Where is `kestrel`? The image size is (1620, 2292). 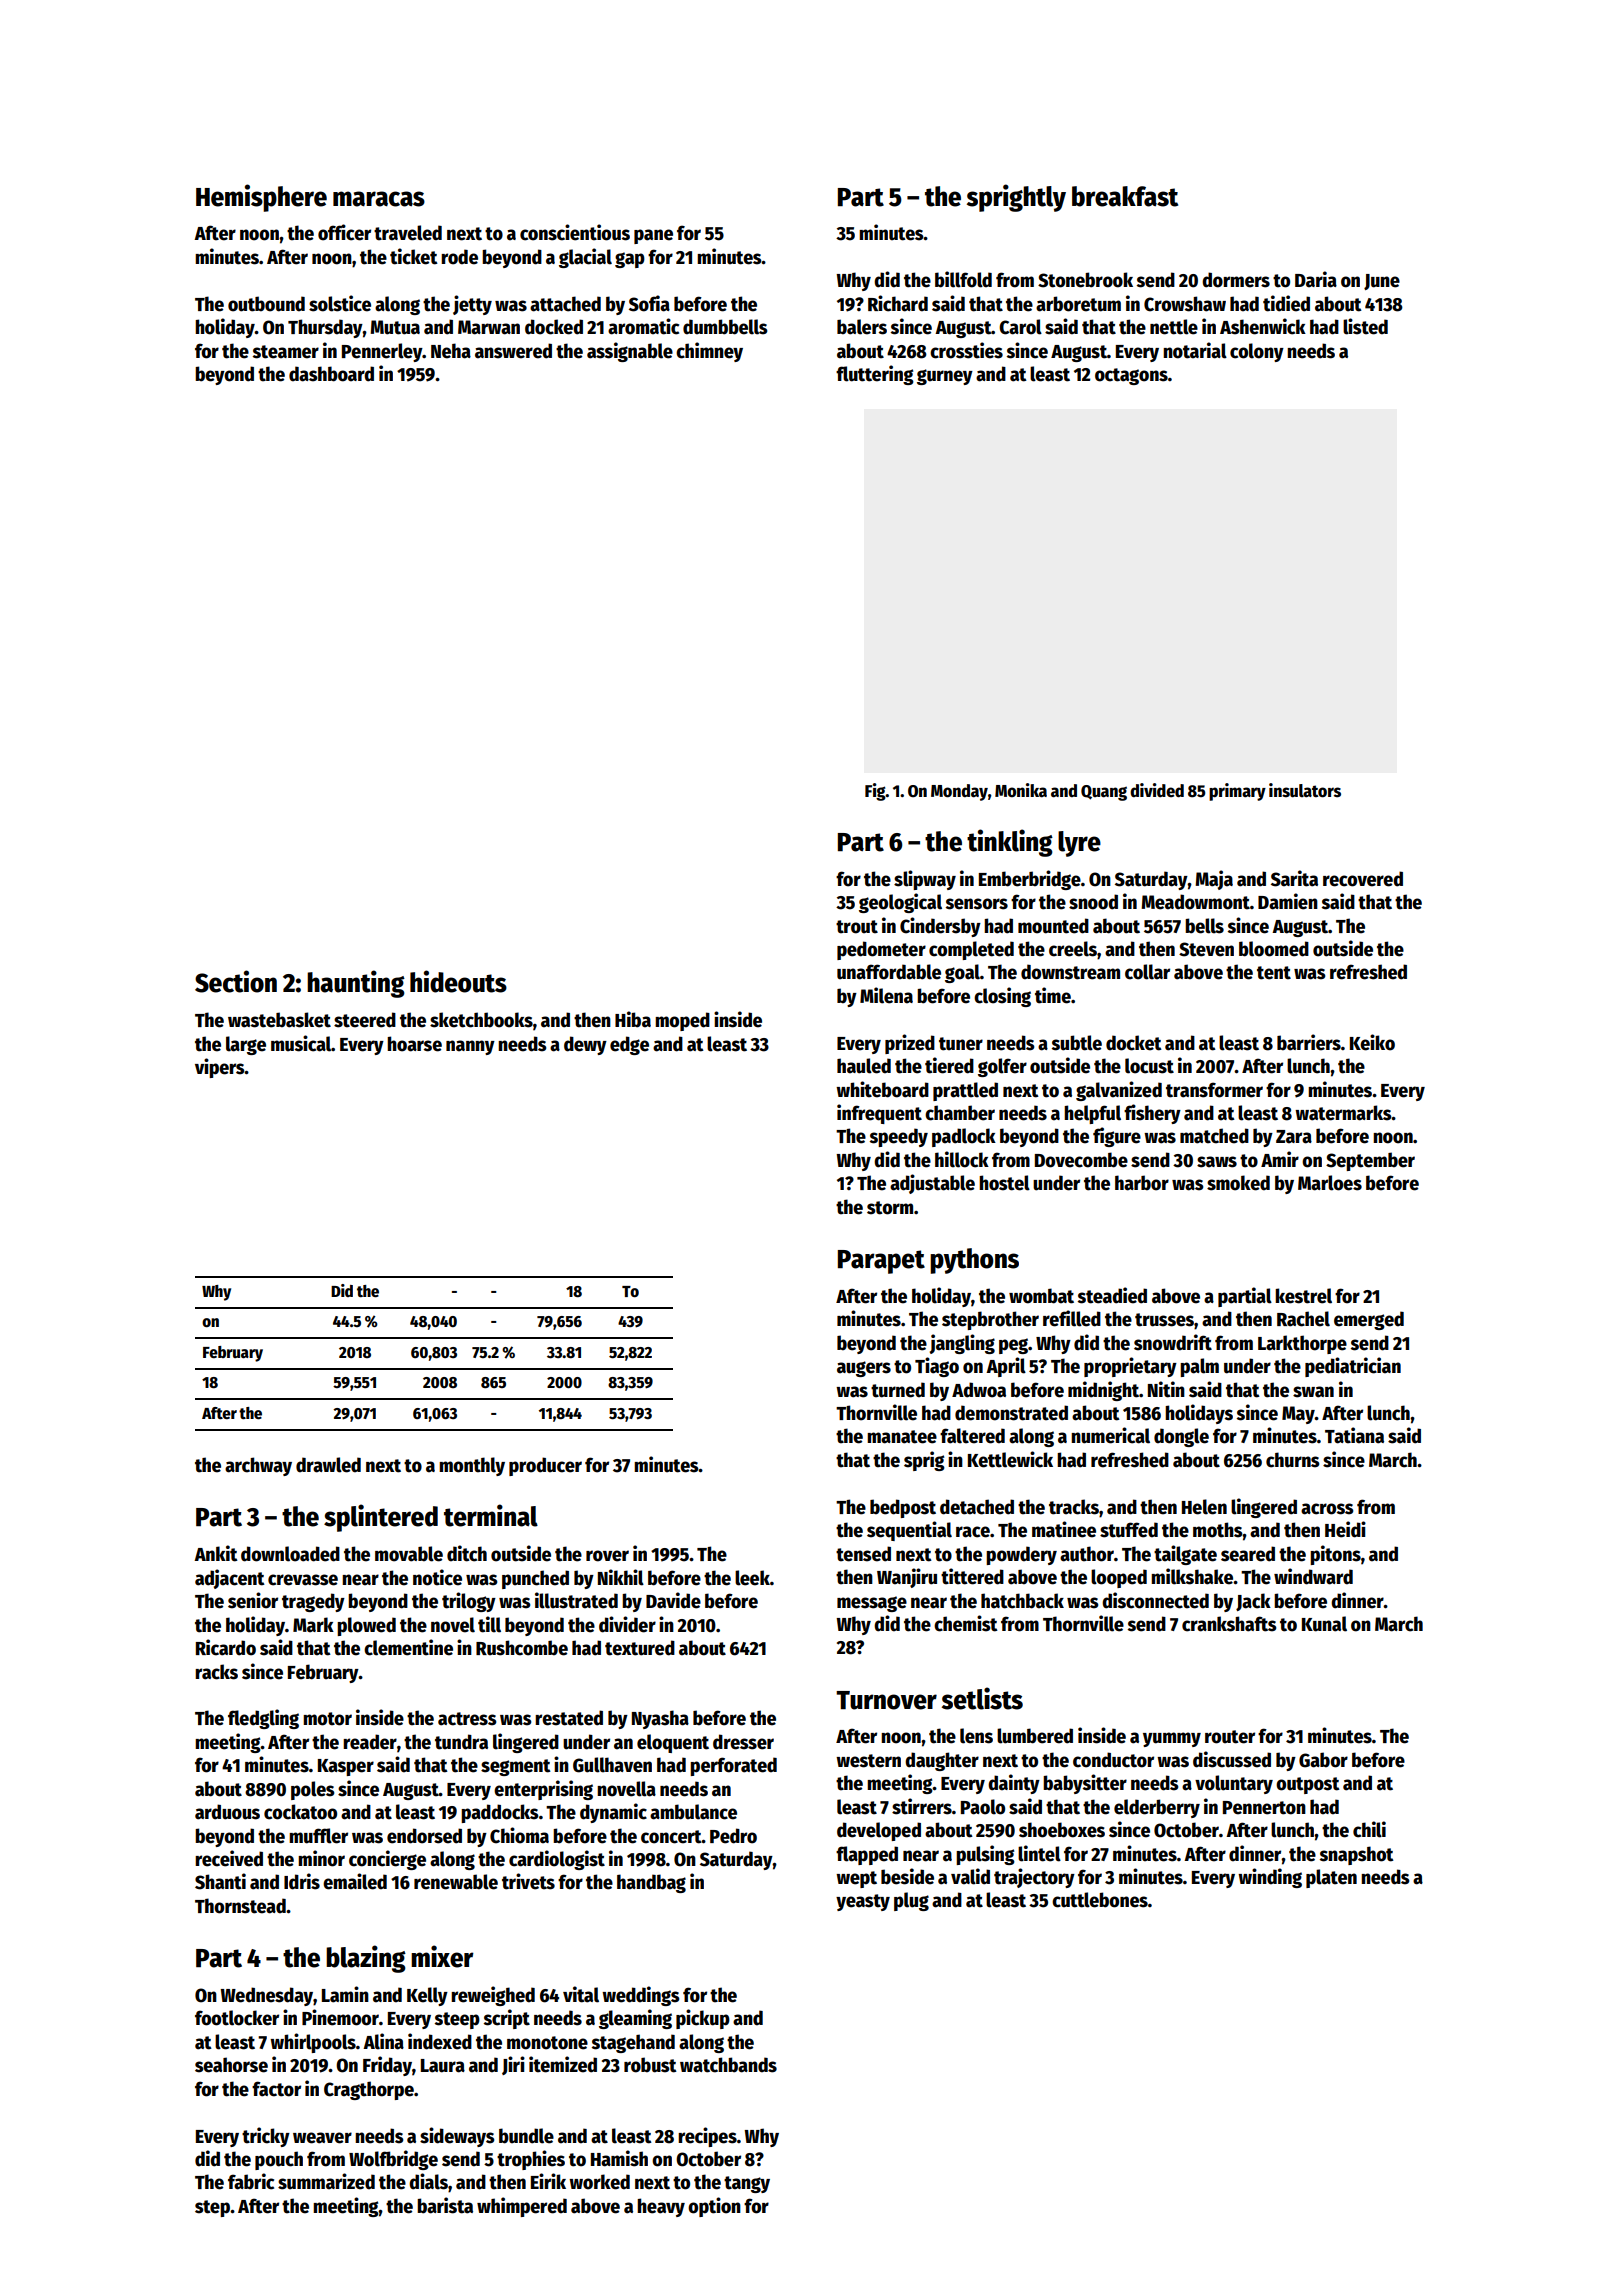 kestrel is located at coordinates (1303, 1296).
